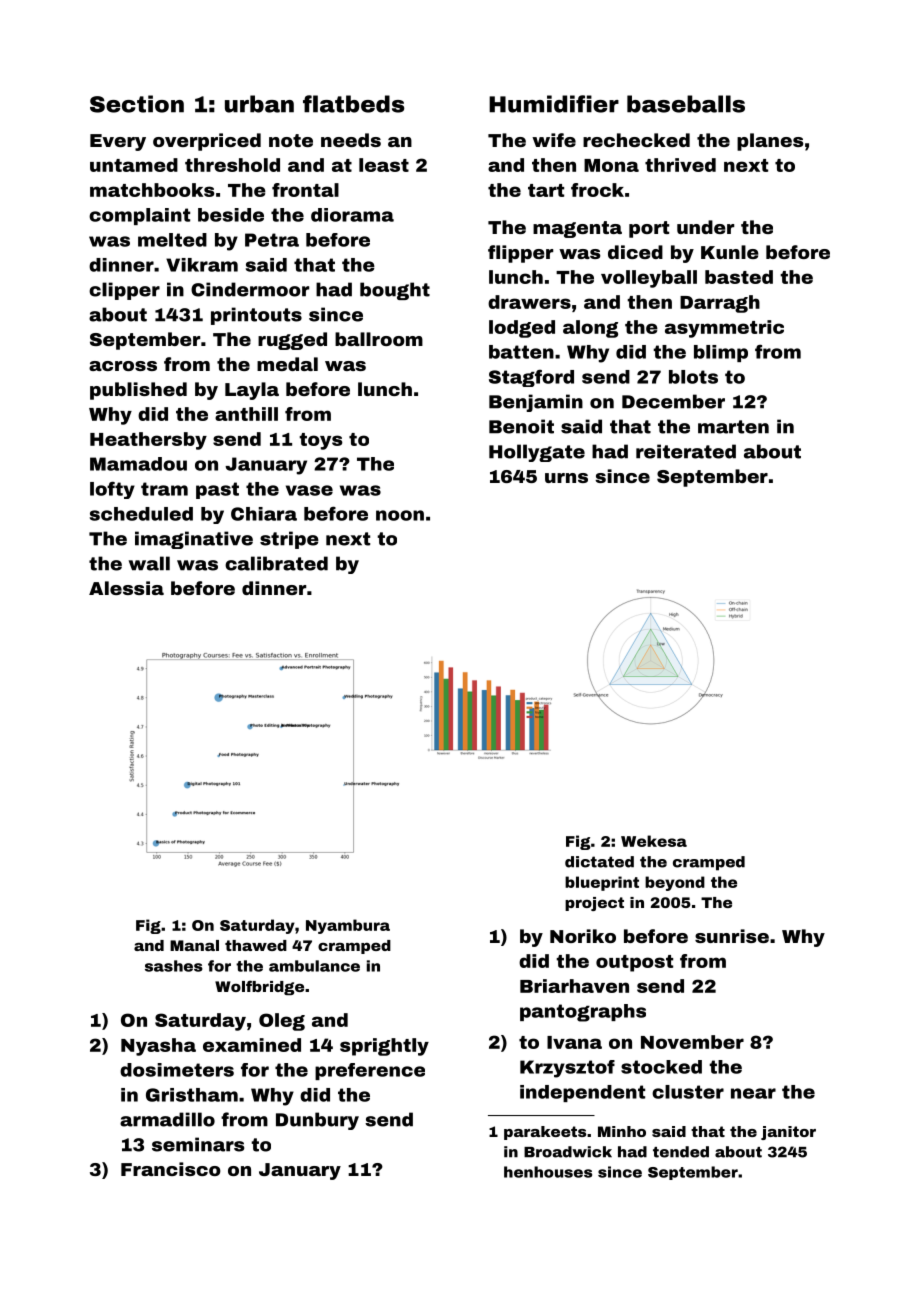 The image size is (924, 1311). What do you see at coordinates (124, 291) in the screenshot?
I see `clipper` at bounding box center [124, 291].
